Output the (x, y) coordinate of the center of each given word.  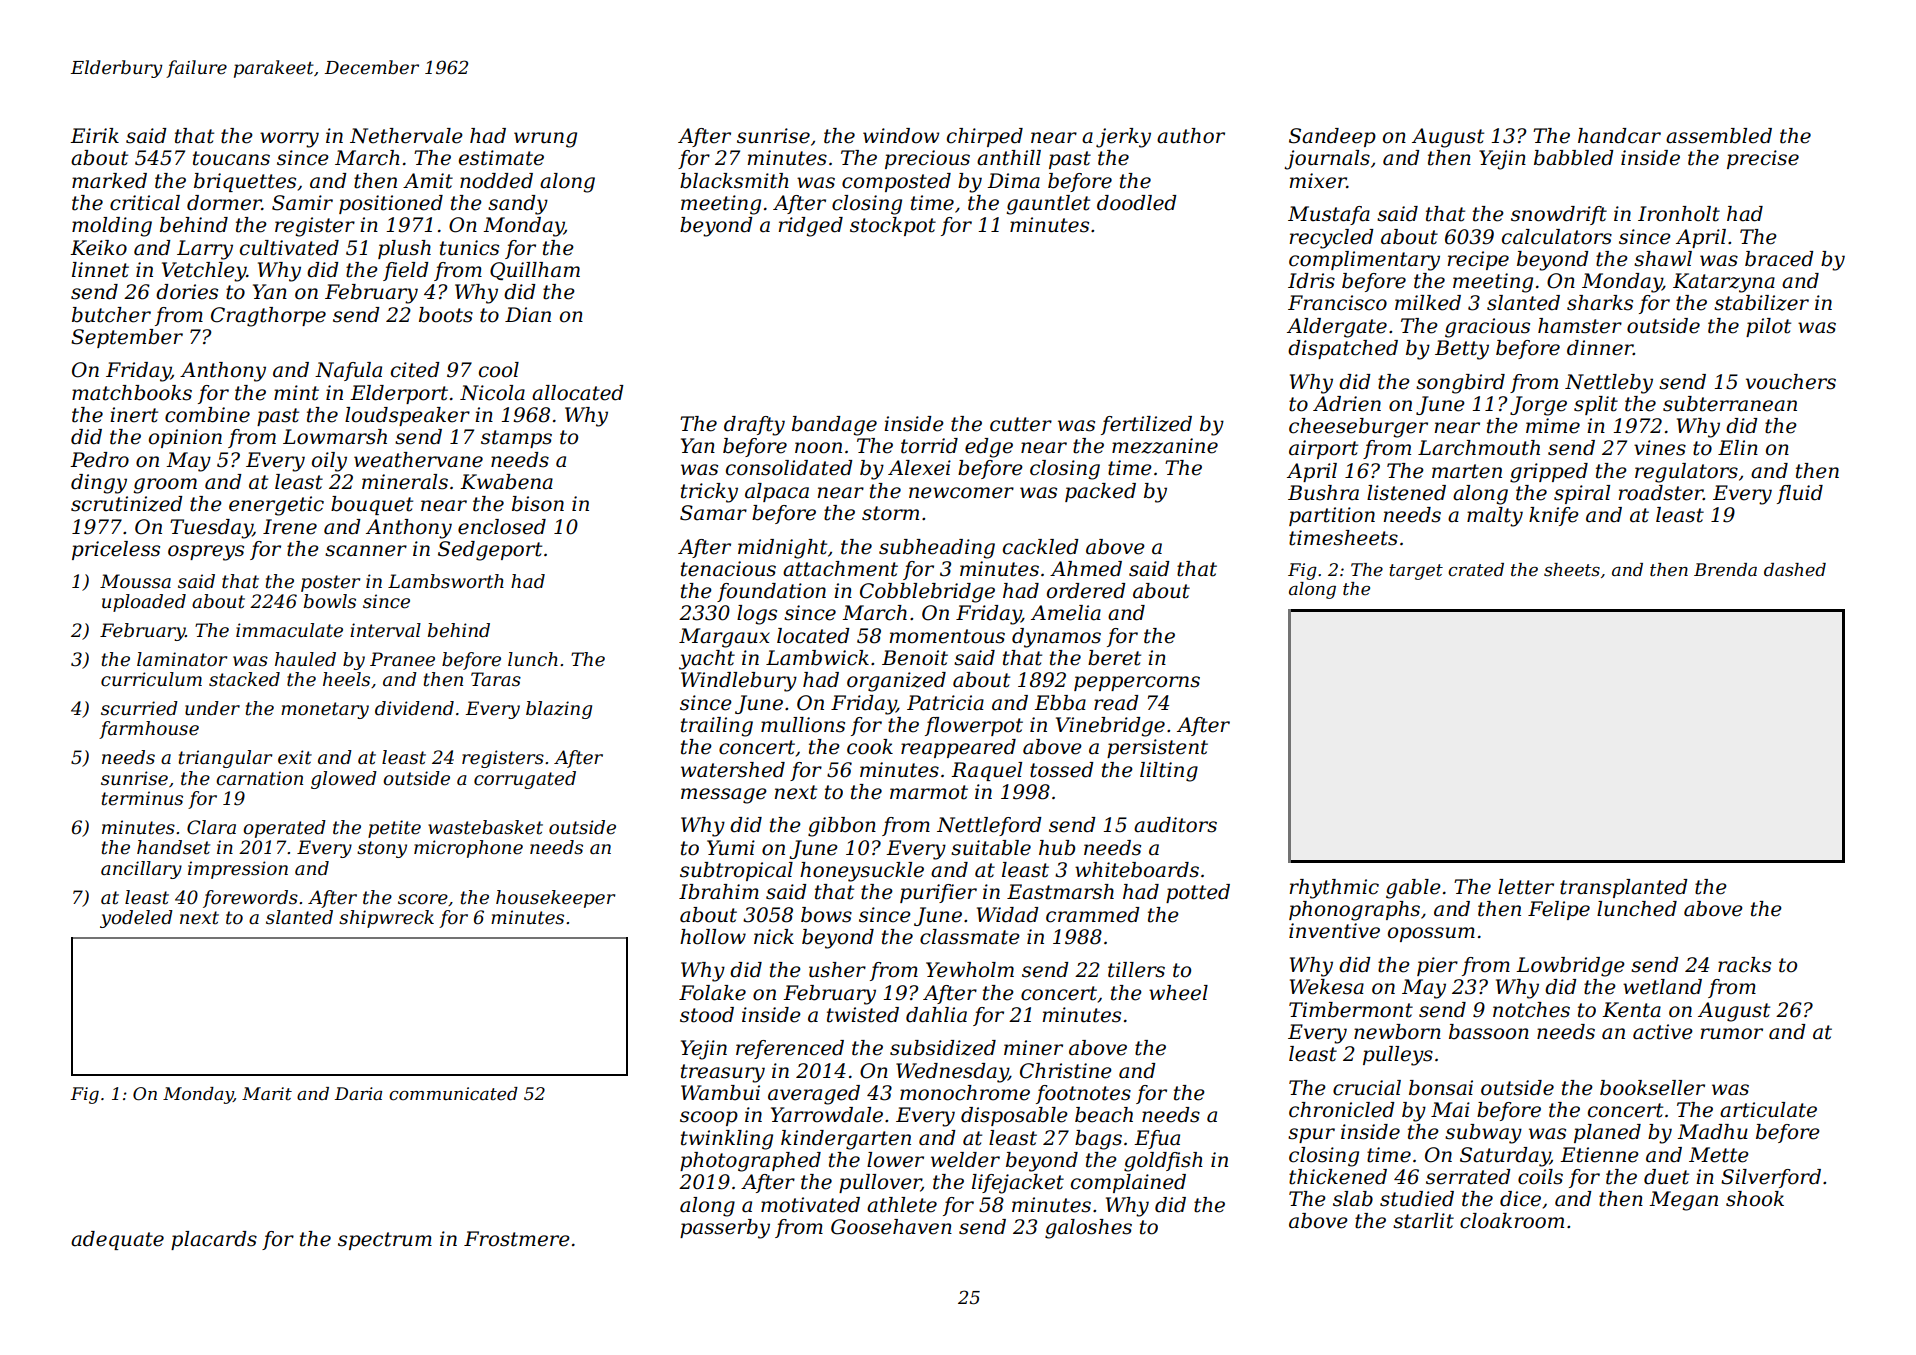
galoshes (1088, 1229)
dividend (414, 708)
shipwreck (386, 919)
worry (289, 140)
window (901, 136)
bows (826, 915)
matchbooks (132, 393)
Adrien (1347, 404)
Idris (1311, 281)
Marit (267, 1093)
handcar (1619, 136)
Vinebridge (1110, 727)
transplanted (1624, 888)
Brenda (1725, 570)
